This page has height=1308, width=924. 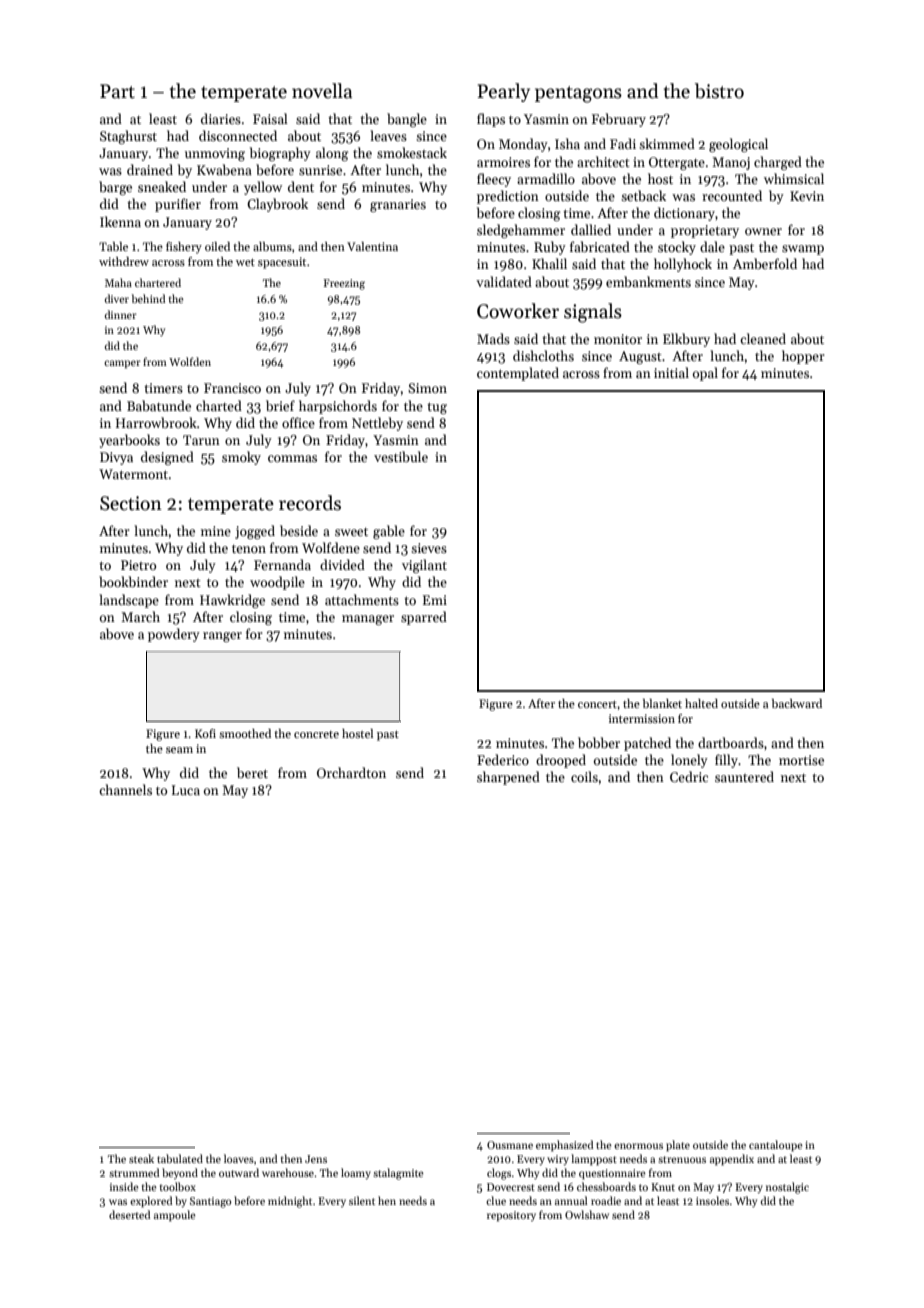 I want to click on ampoule, so click(x=175, y=1216).
